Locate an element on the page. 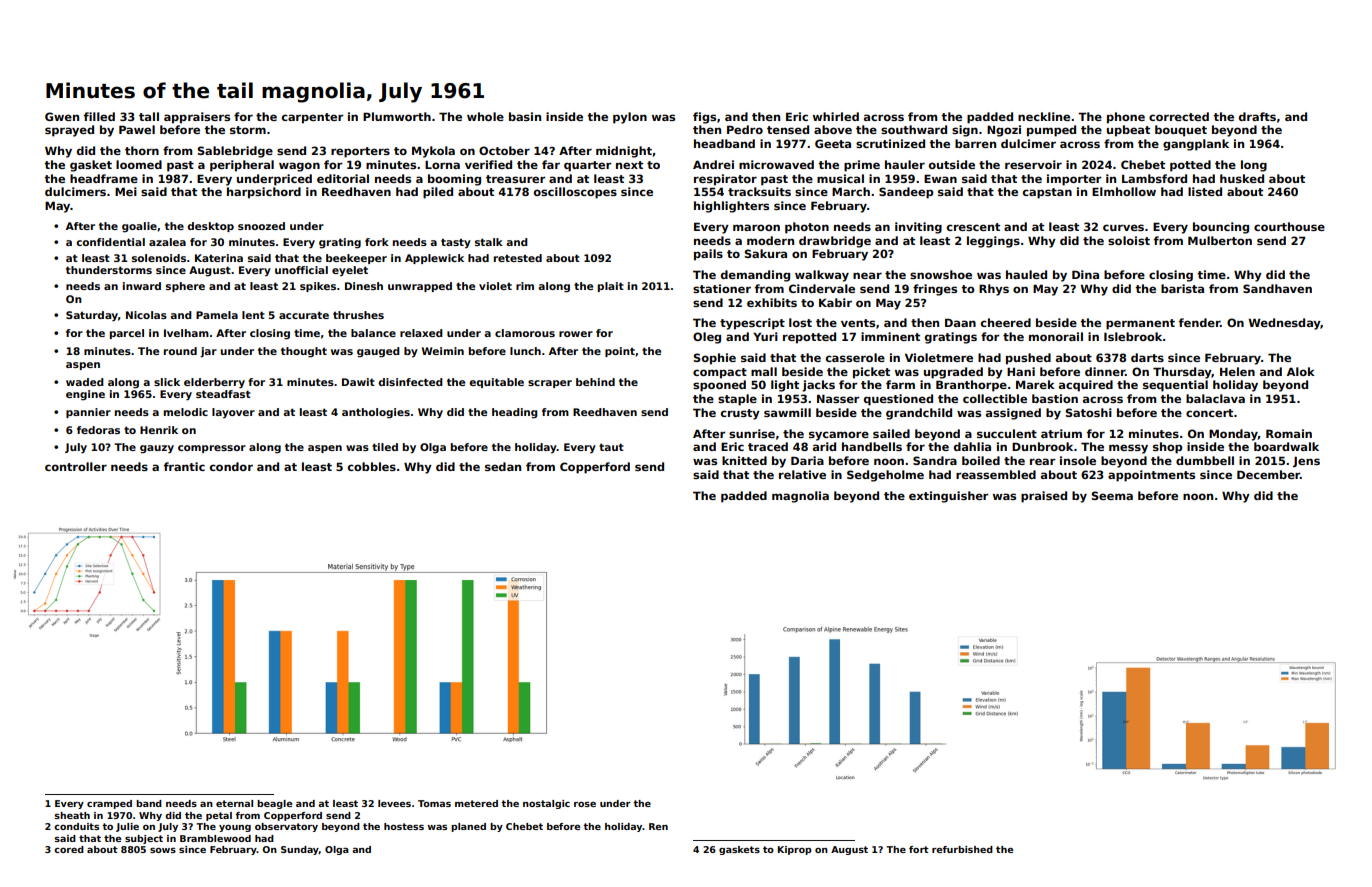  Mulberton is located at coordinates (1220, 240).
